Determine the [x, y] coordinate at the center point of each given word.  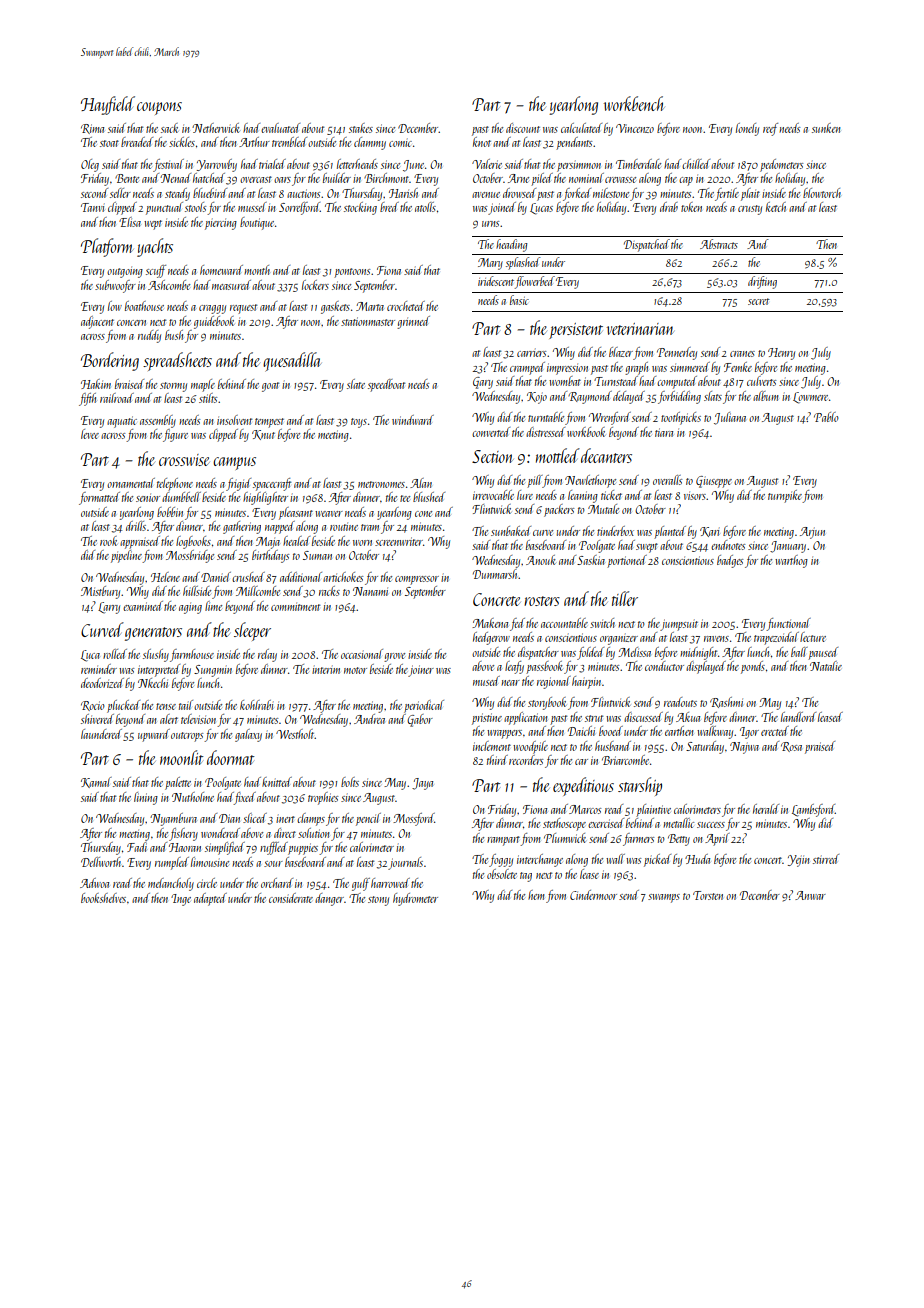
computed [677, 382]
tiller [625, 598]
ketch [776, 207]
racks [329, 591]
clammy [370, 143]
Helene [165, 577]
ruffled [274, 848]
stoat [109, 143]
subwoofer [115, 286]
